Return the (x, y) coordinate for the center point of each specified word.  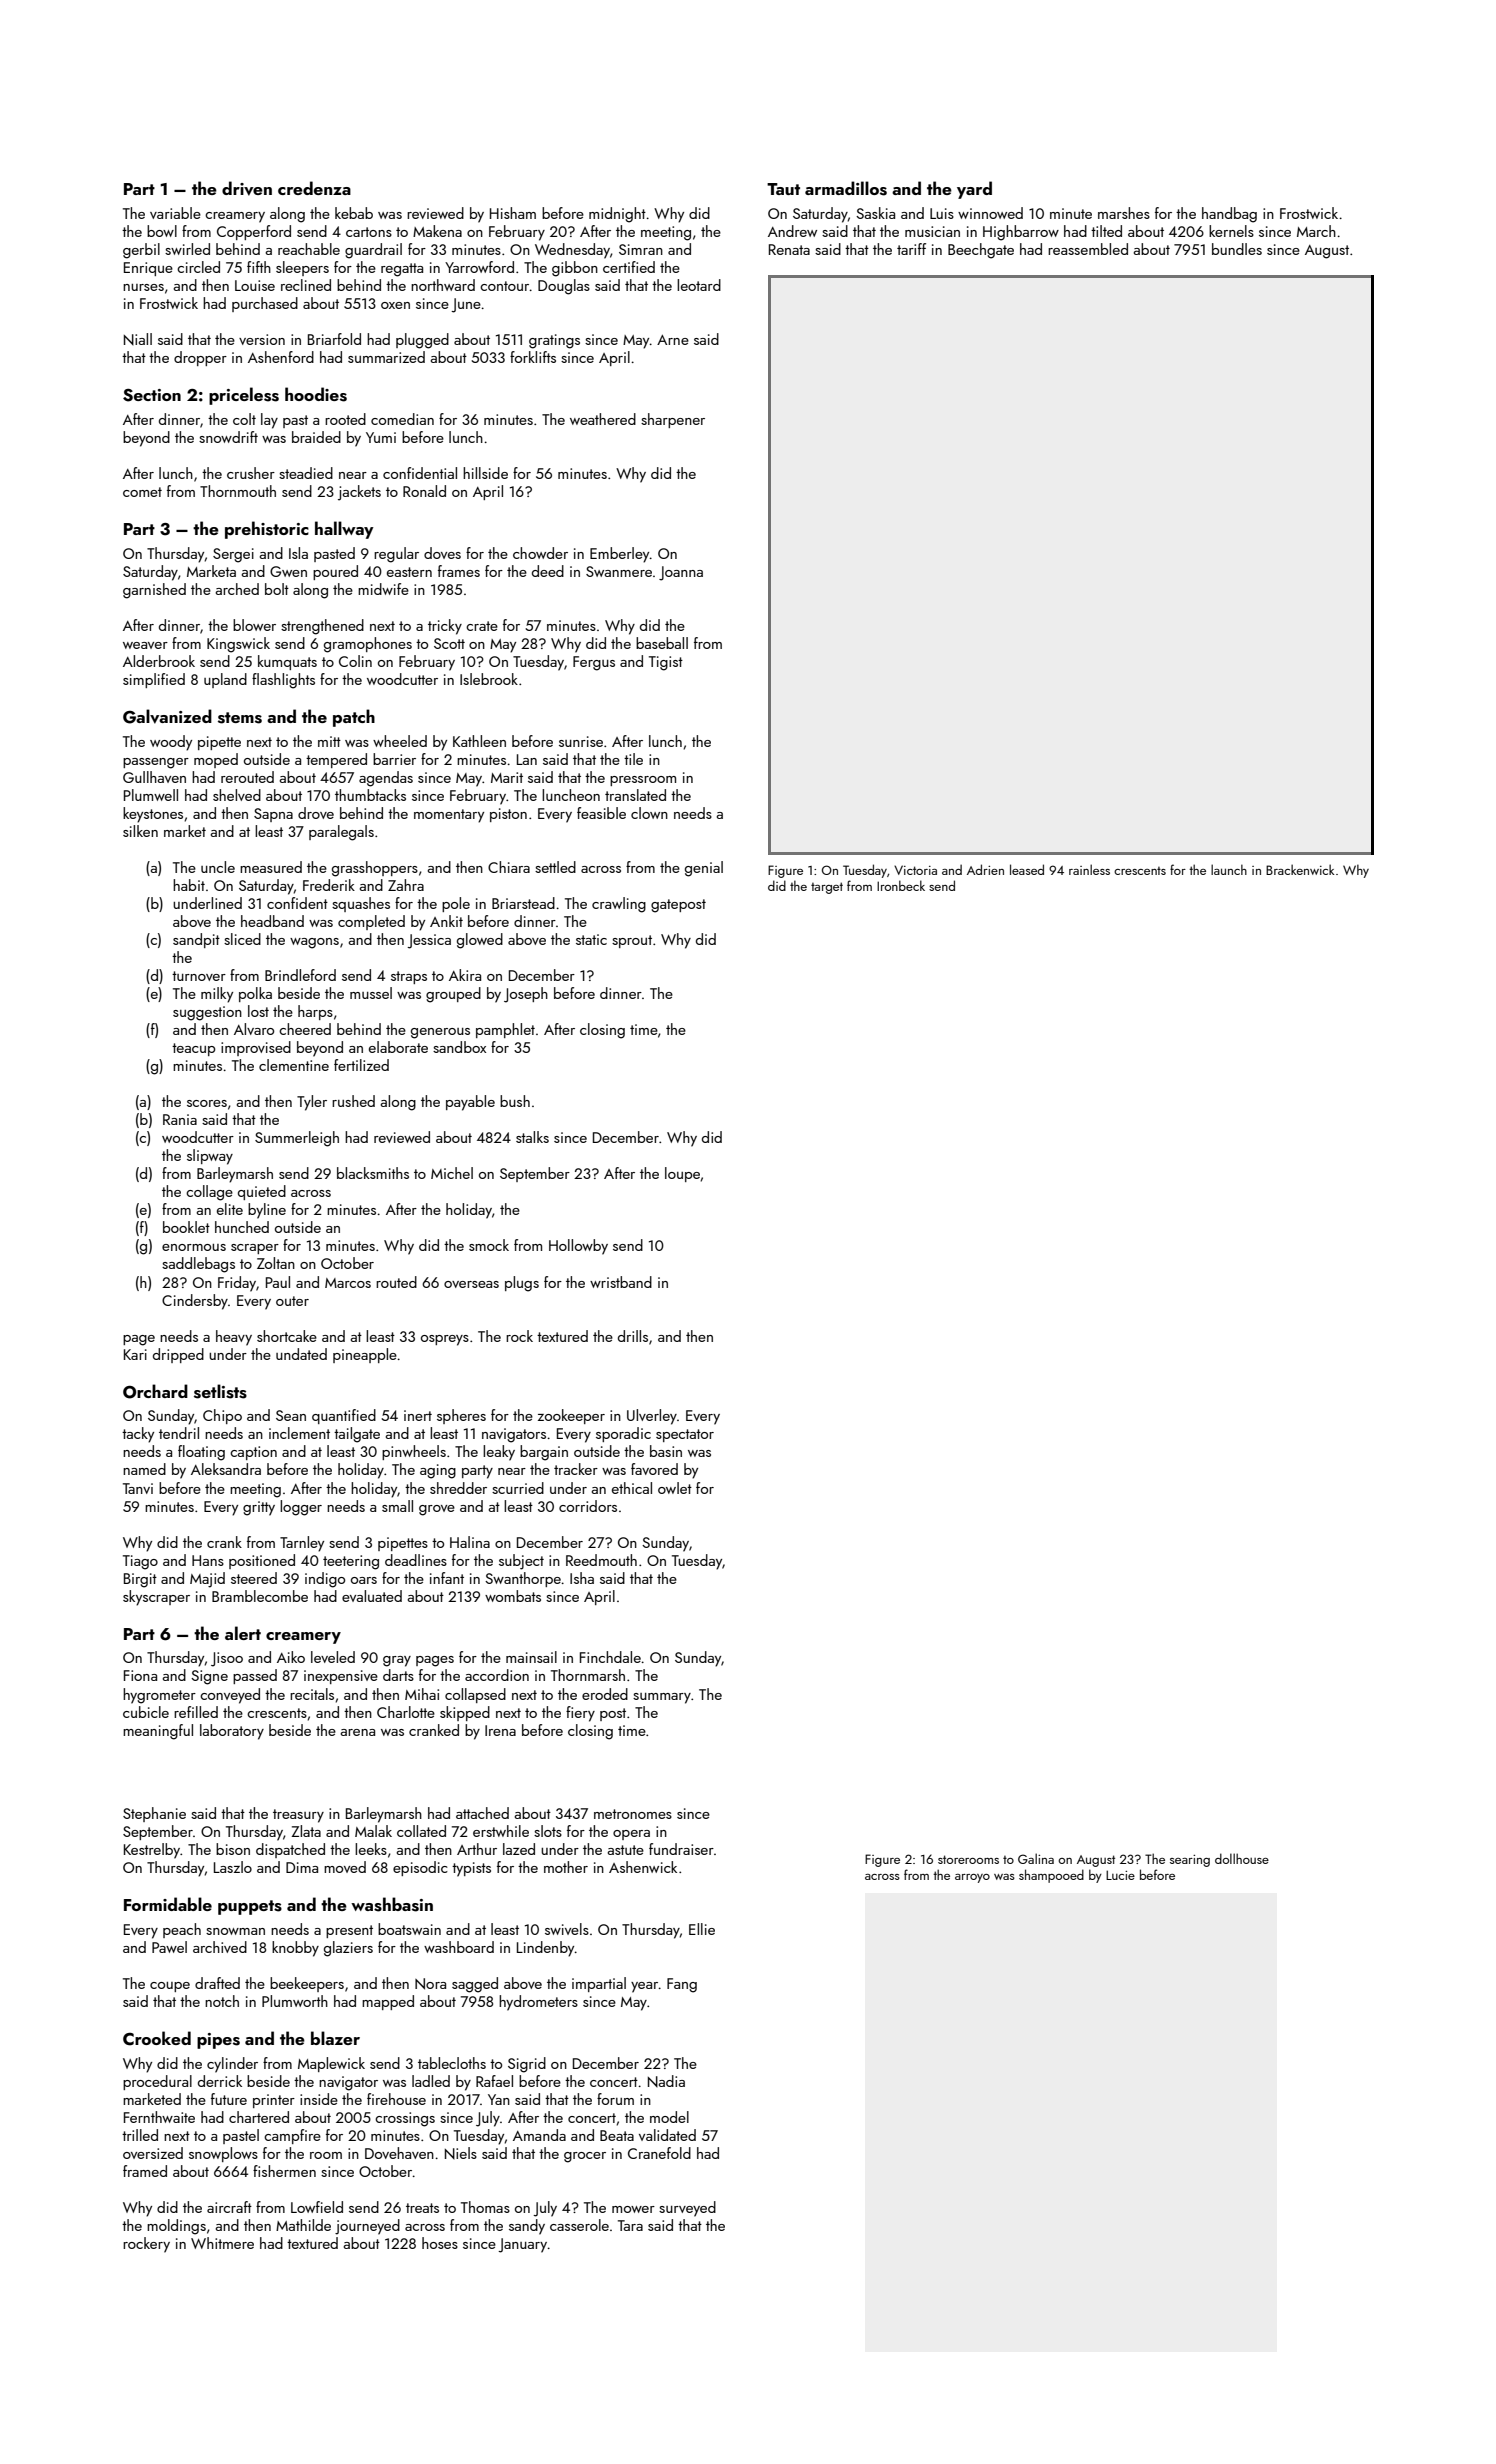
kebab (354, 213)
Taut (783, 189)
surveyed (687, 2209)
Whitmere (222, 2243)
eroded (605, 1694)
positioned (262, 1561)
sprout (632, 941)
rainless (1089, 869)
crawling (619, 905)
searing (1190, 1861)
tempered (336, 760)
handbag (1229, 215)
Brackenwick (1300, 869)
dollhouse (1242, 1858)
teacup (194, 1049)
